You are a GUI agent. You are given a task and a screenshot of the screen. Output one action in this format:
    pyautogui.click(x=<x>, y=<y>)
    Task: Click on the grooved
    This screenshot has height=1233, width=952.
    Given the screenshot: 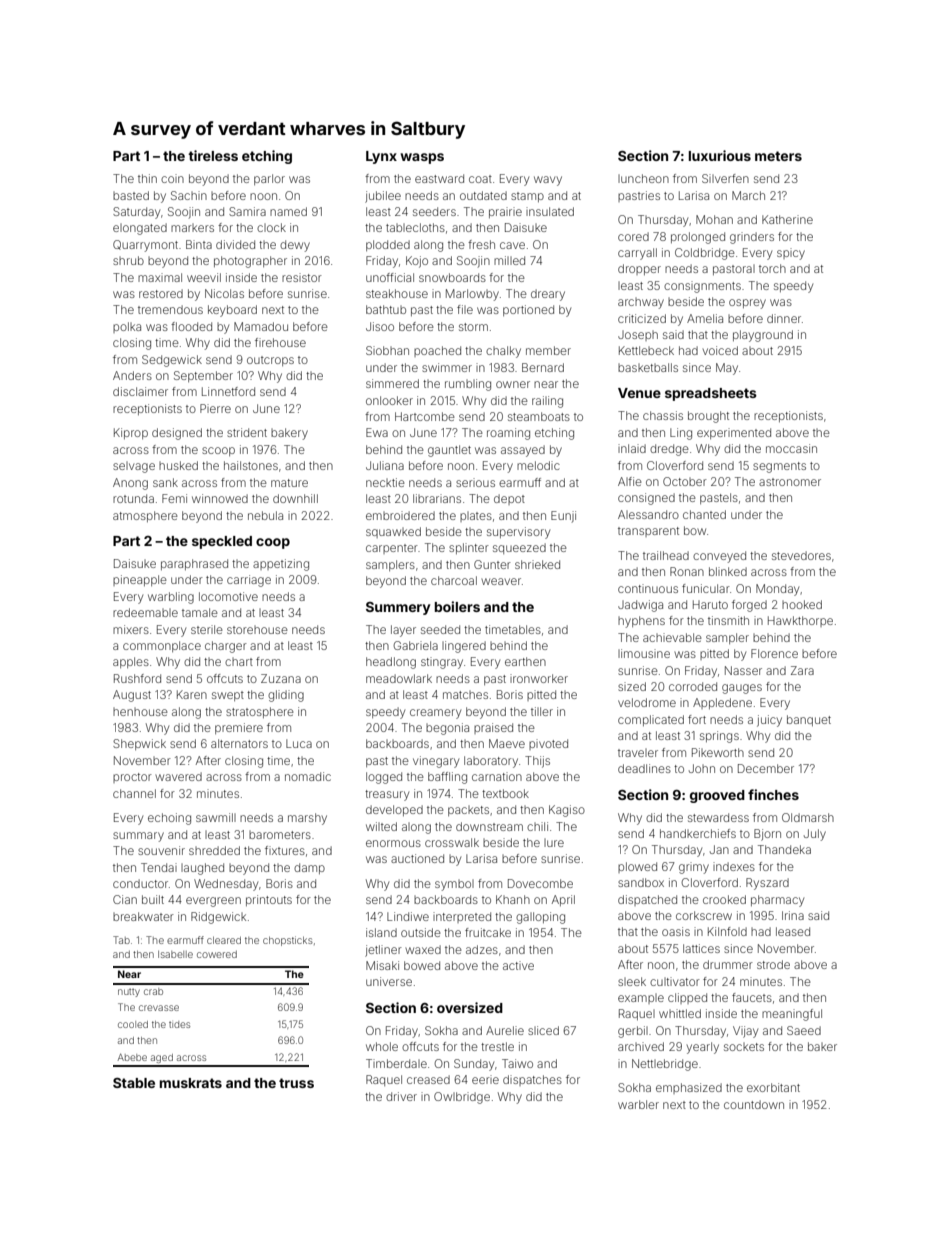 What is the action you would take?
    pyautogui.click(x=717, y=796)
